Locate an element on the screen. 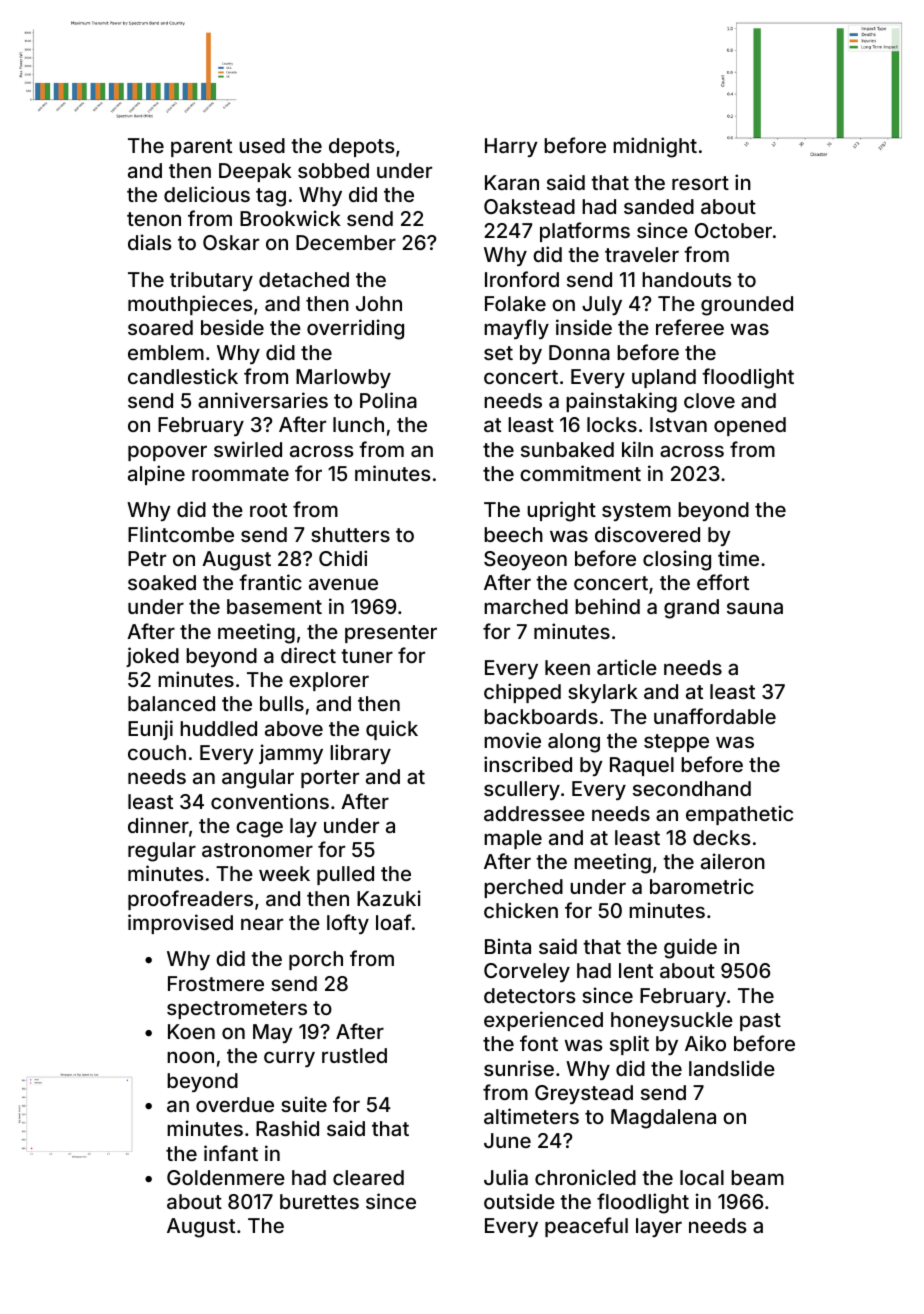 This screenshot has height=1314, width=924. resort is located at coordinates (700, 183).
